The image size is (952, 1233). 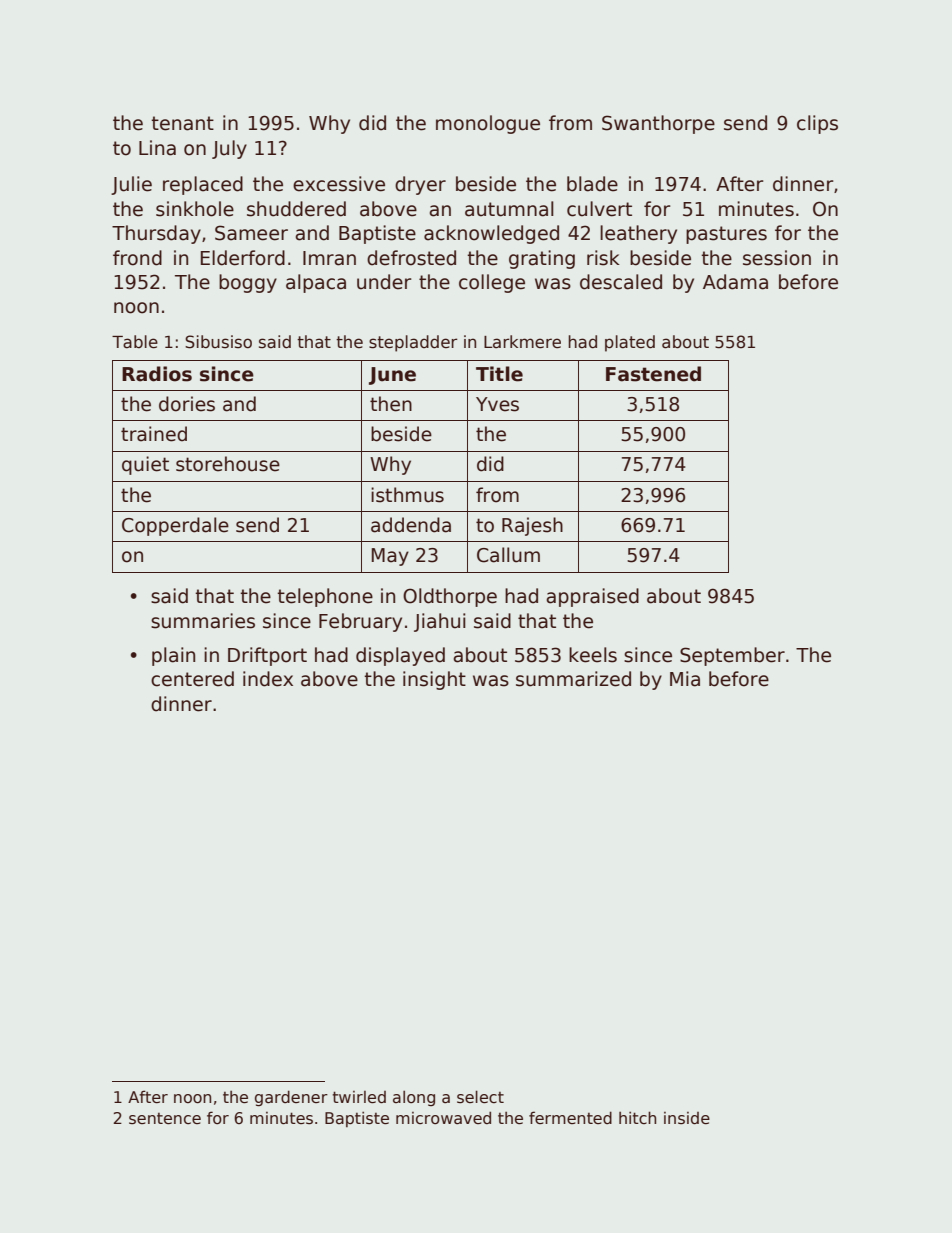 What do you see at coordinates (658, 124) in the image?
I see `Swanthorpe` at bounding box center [658, 124].
